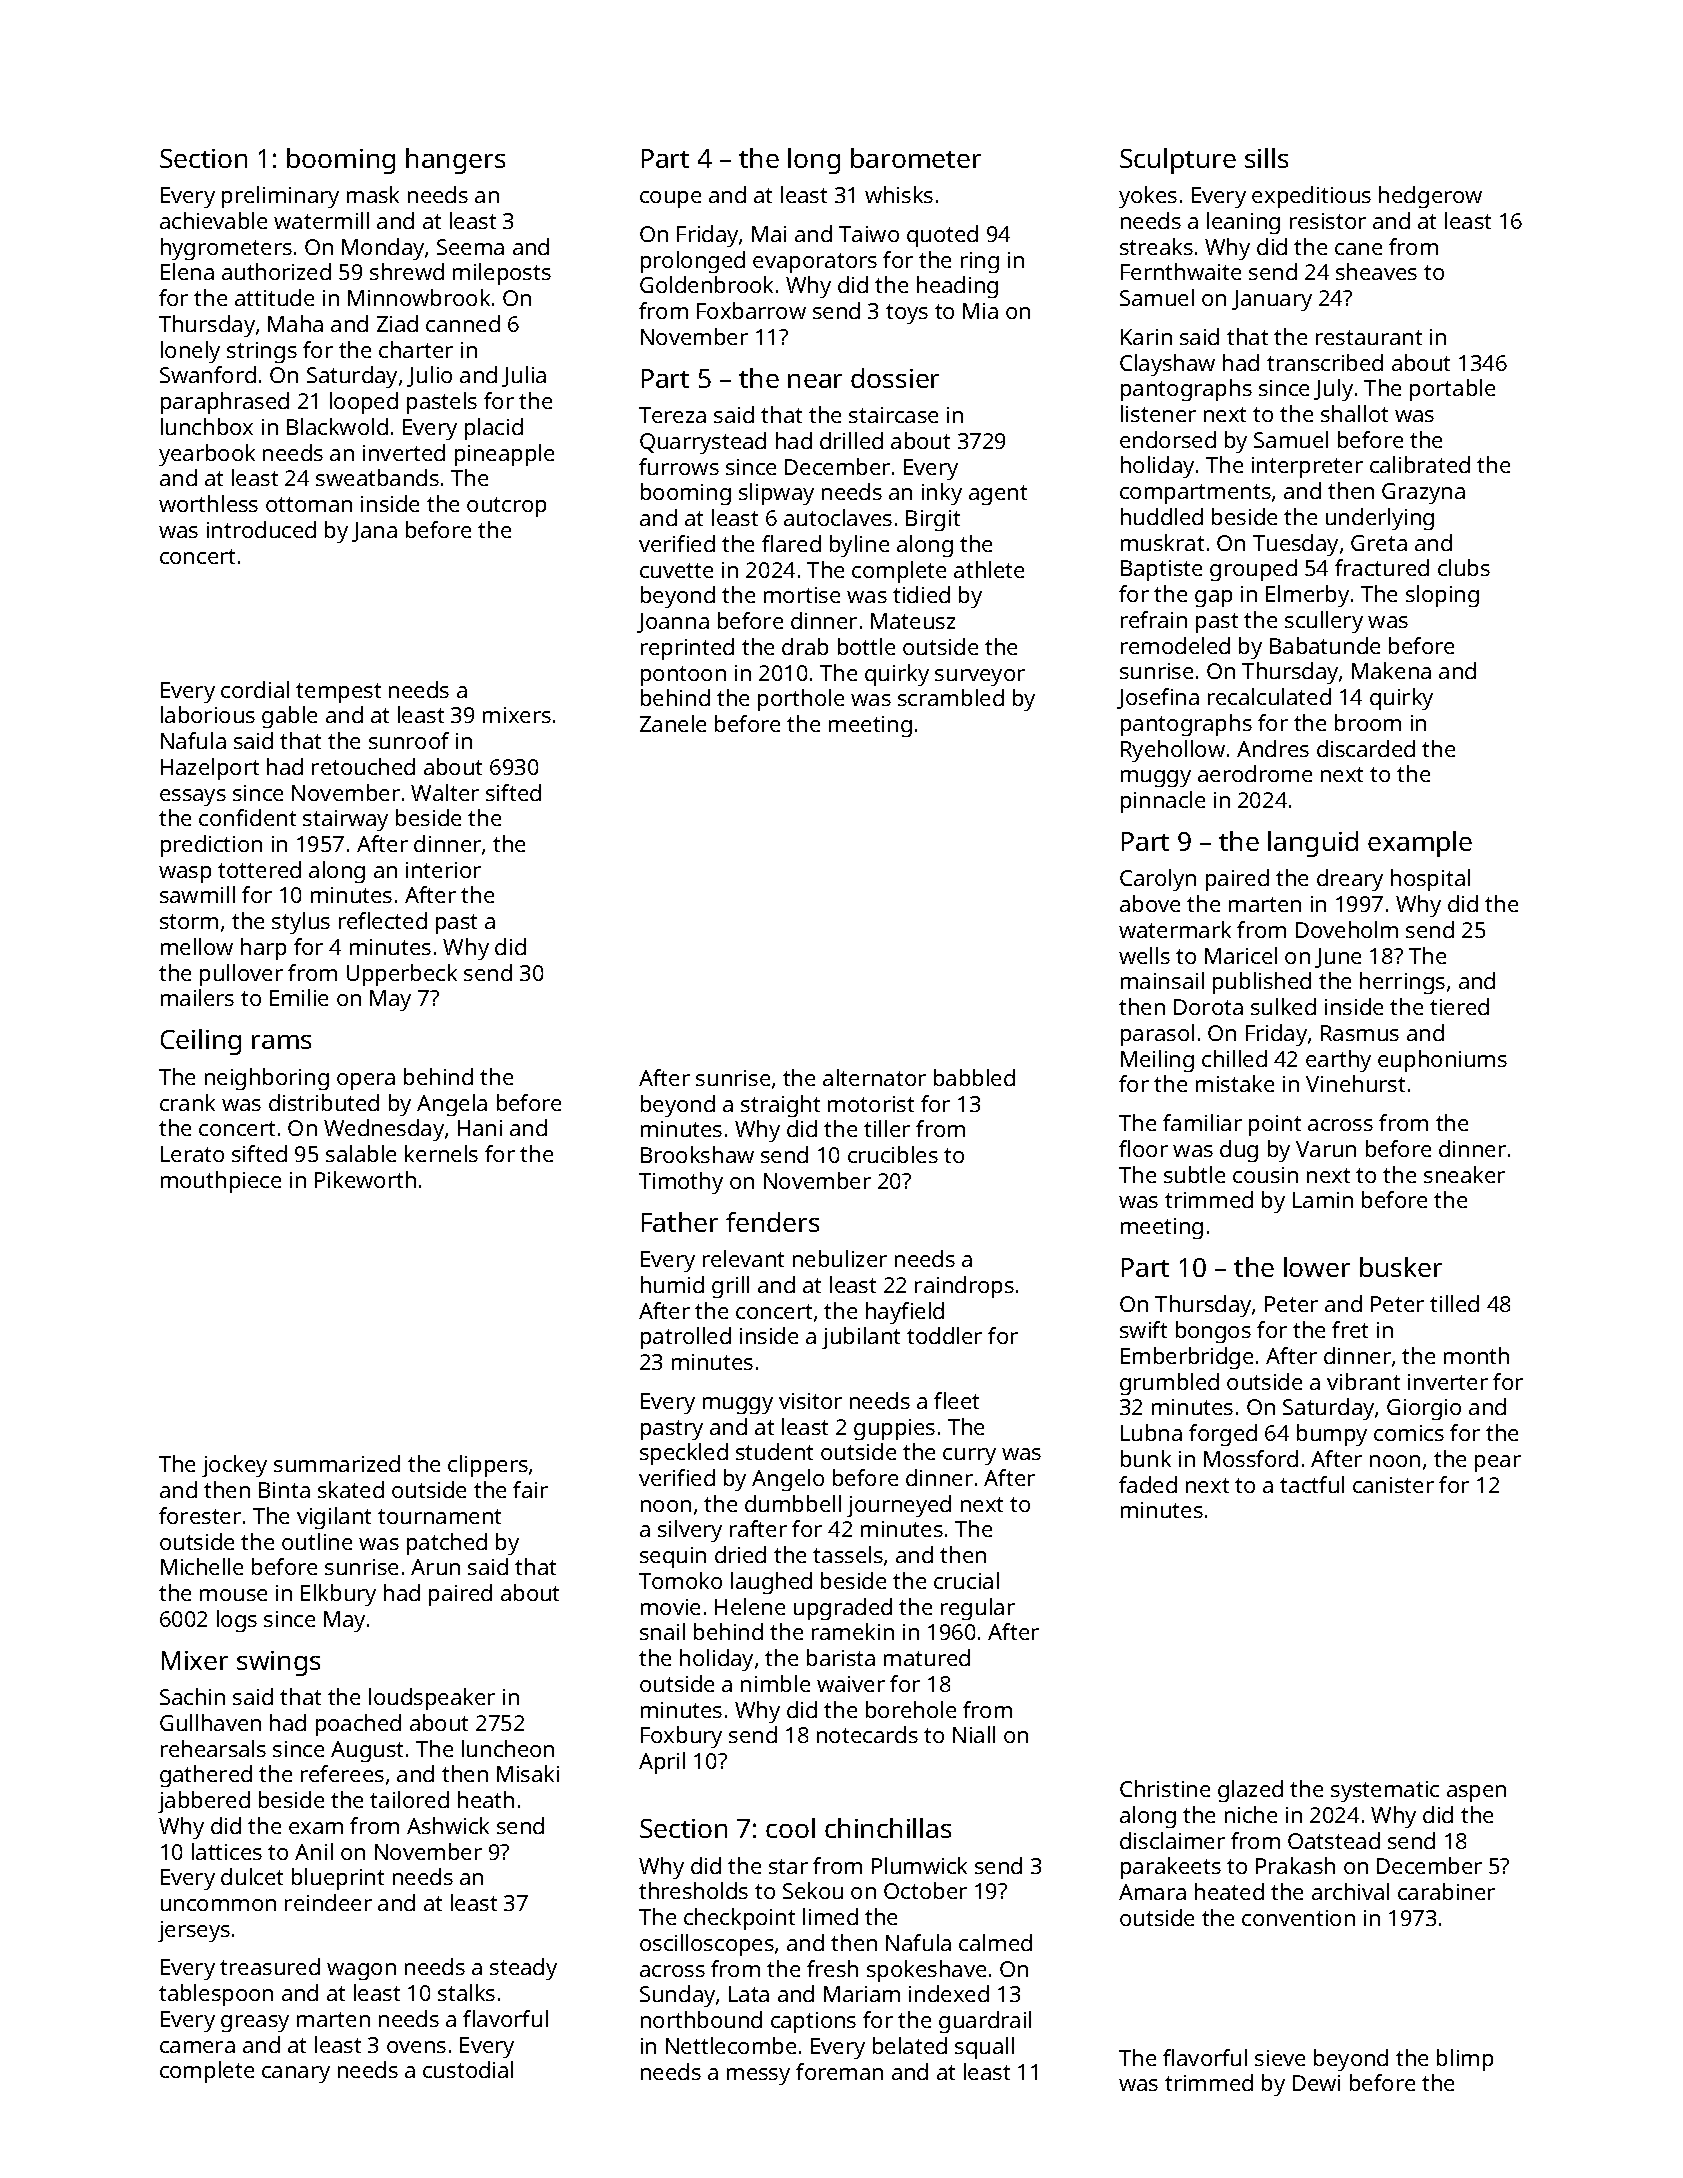 The width and height of the screenshot is (1683, 2178). Describe the element at coordinates (888, 1828) in the screenshot. I see `chinchillas` at that location.
